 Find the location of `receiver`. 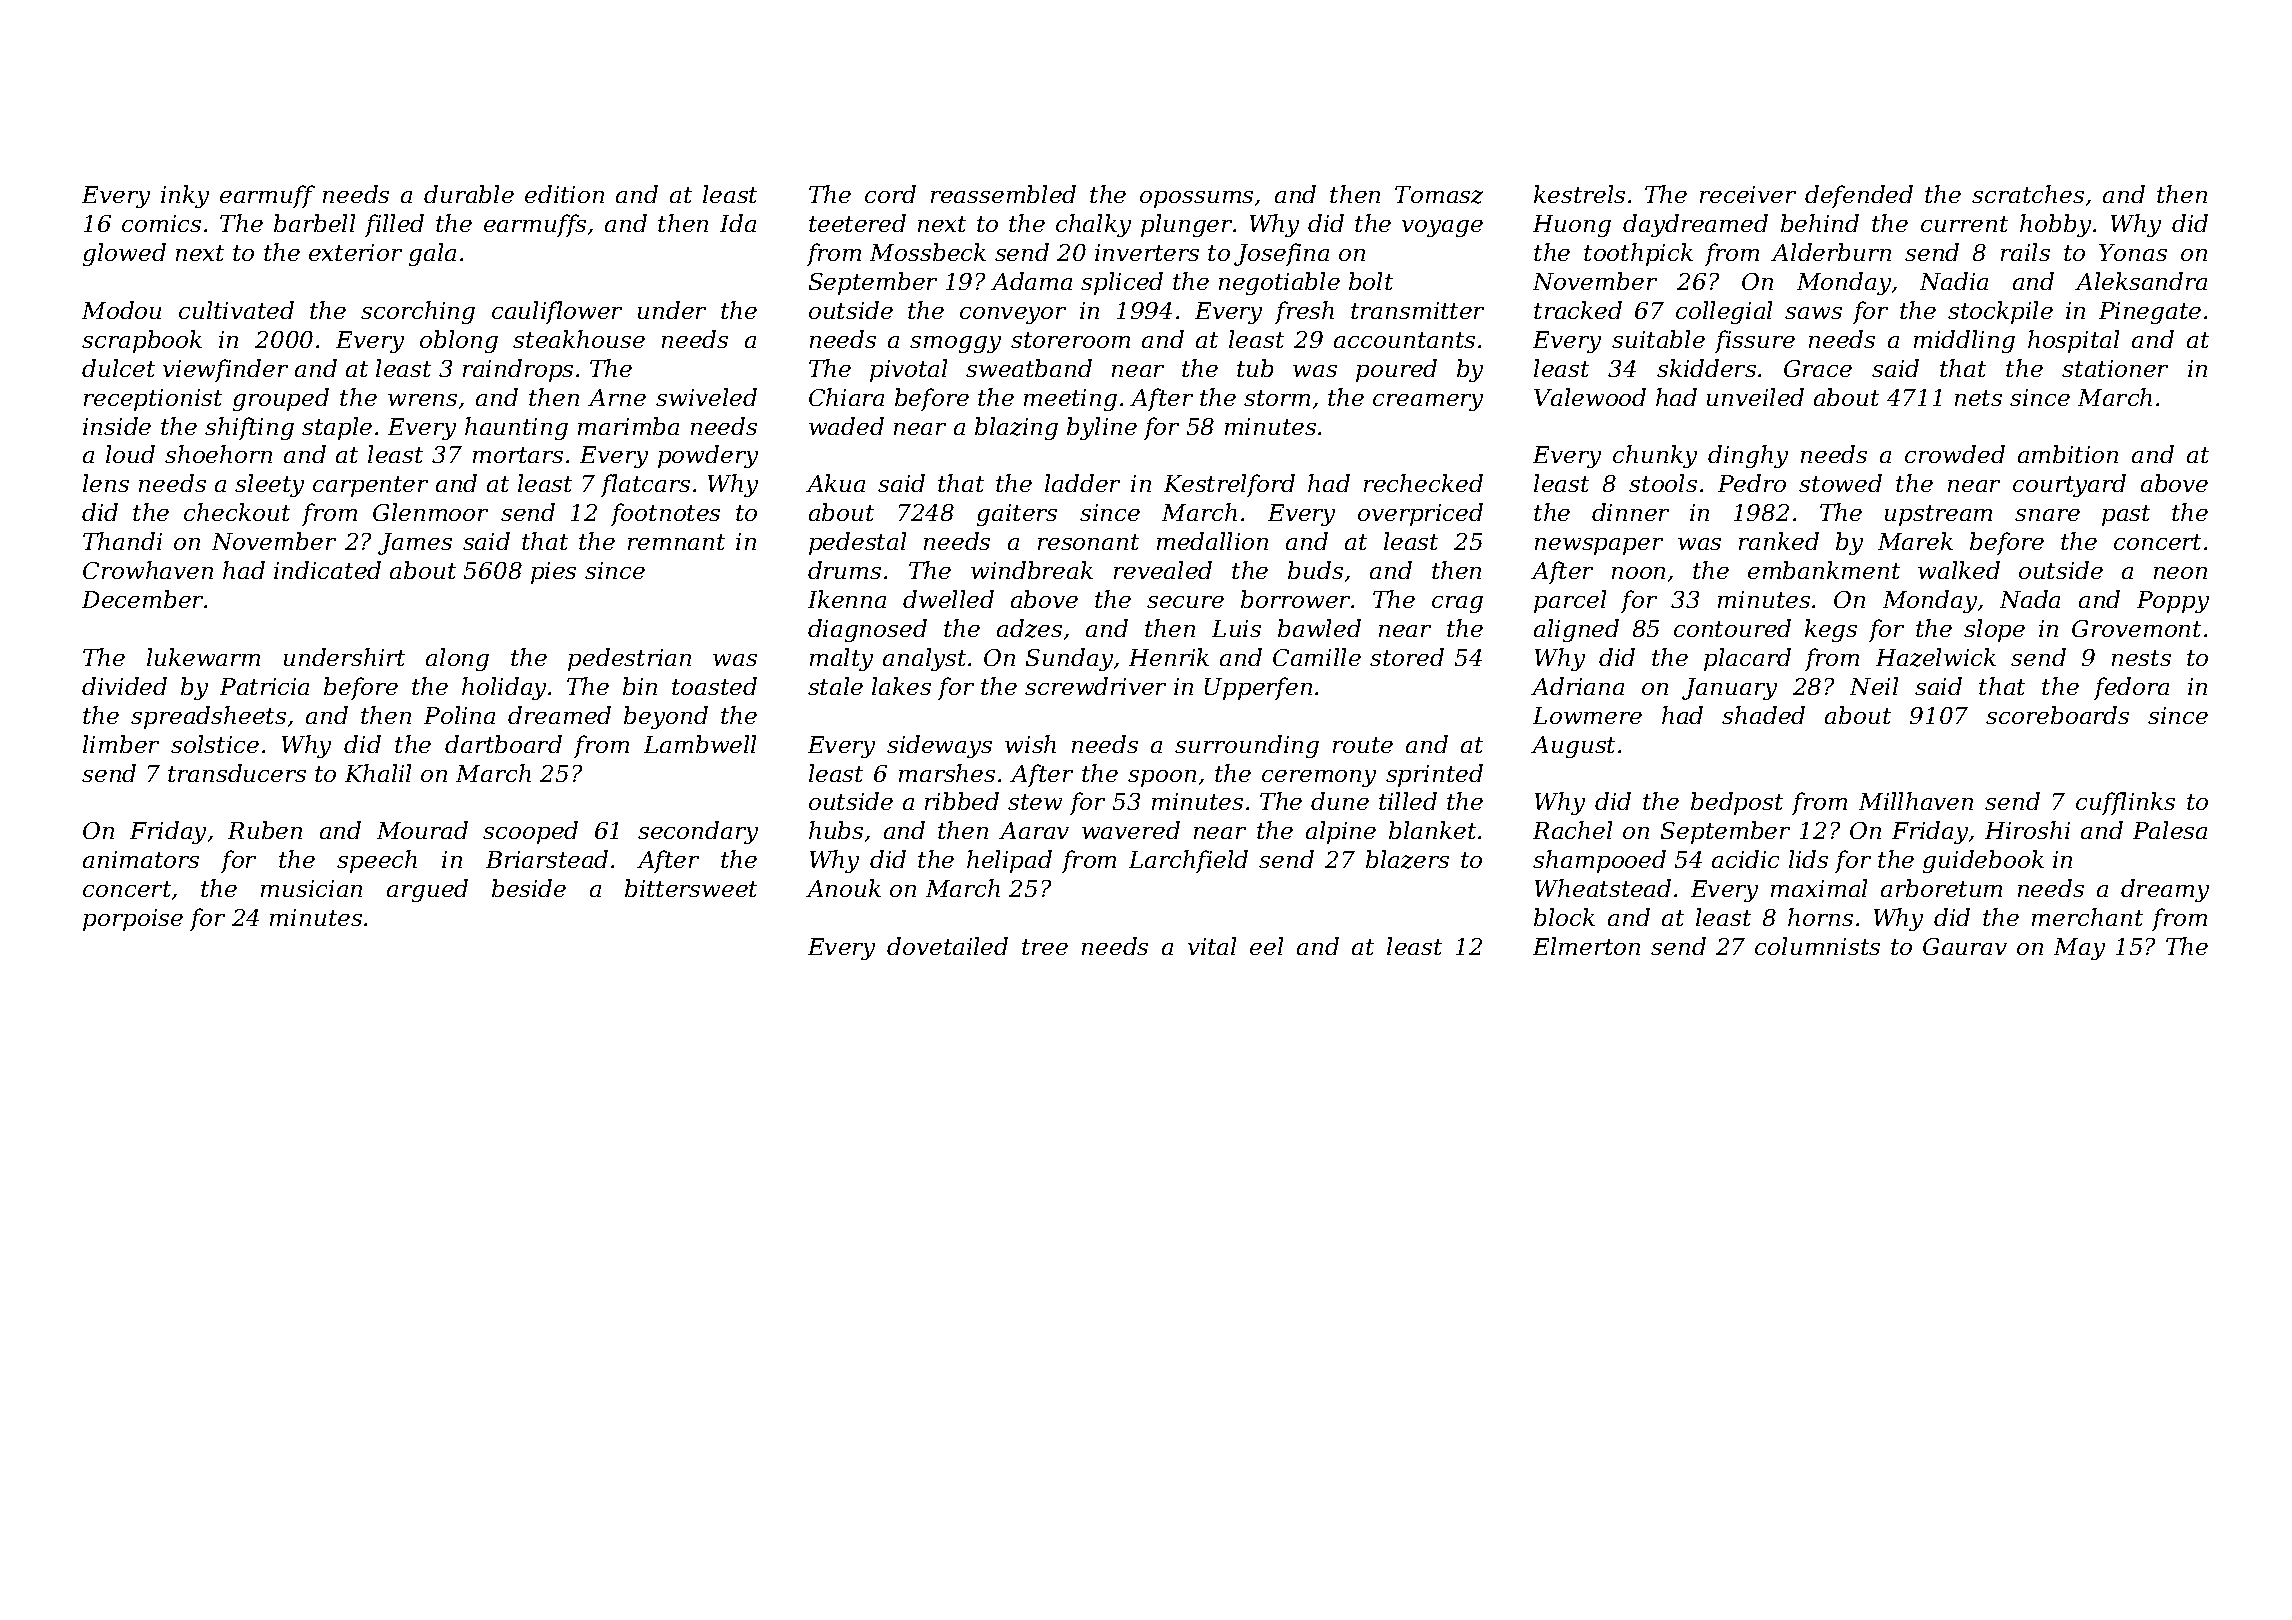

receiver is located at coordinates (1748, 194).
